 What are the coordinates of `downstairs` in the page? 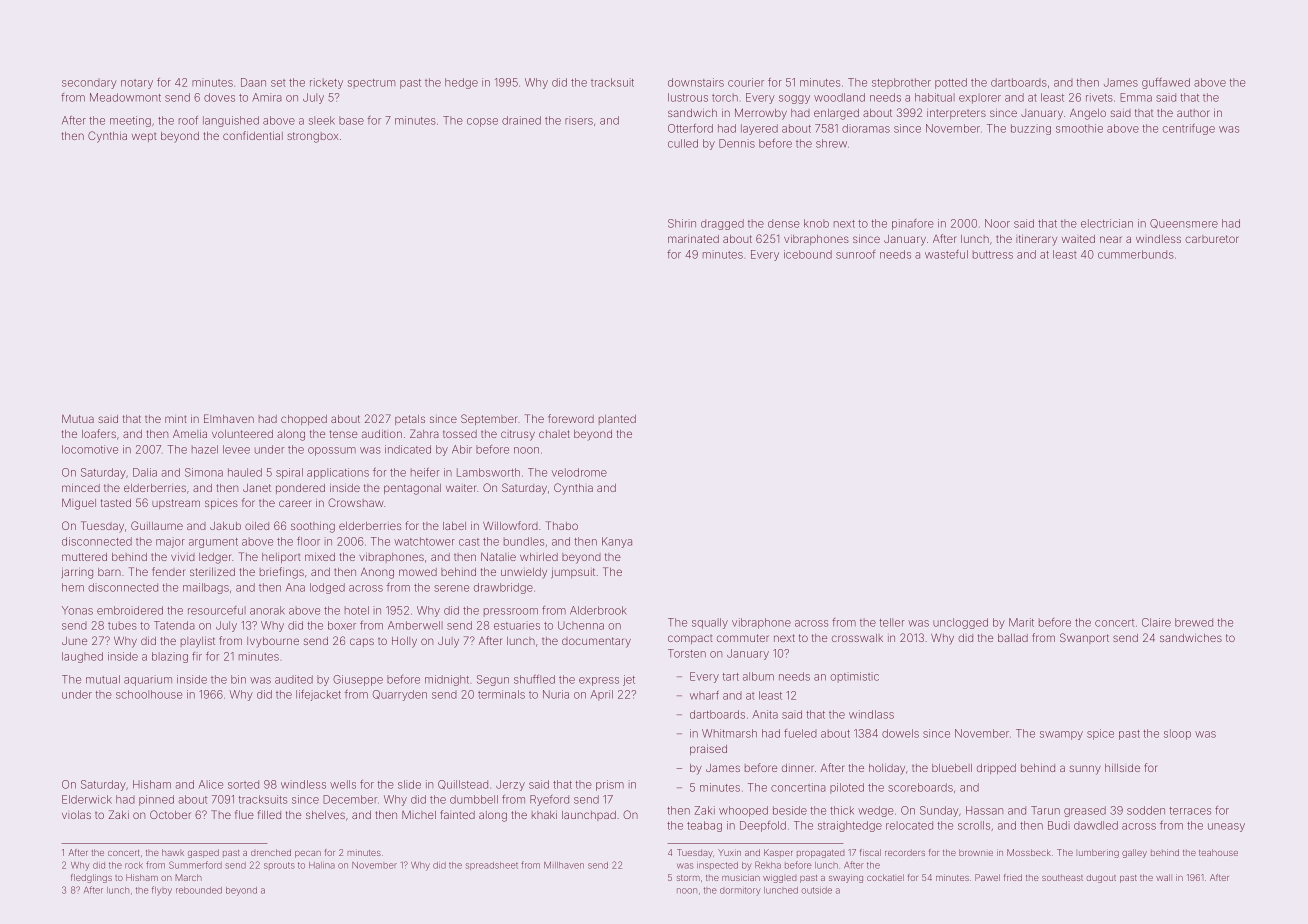 It's located at (696, 82).
